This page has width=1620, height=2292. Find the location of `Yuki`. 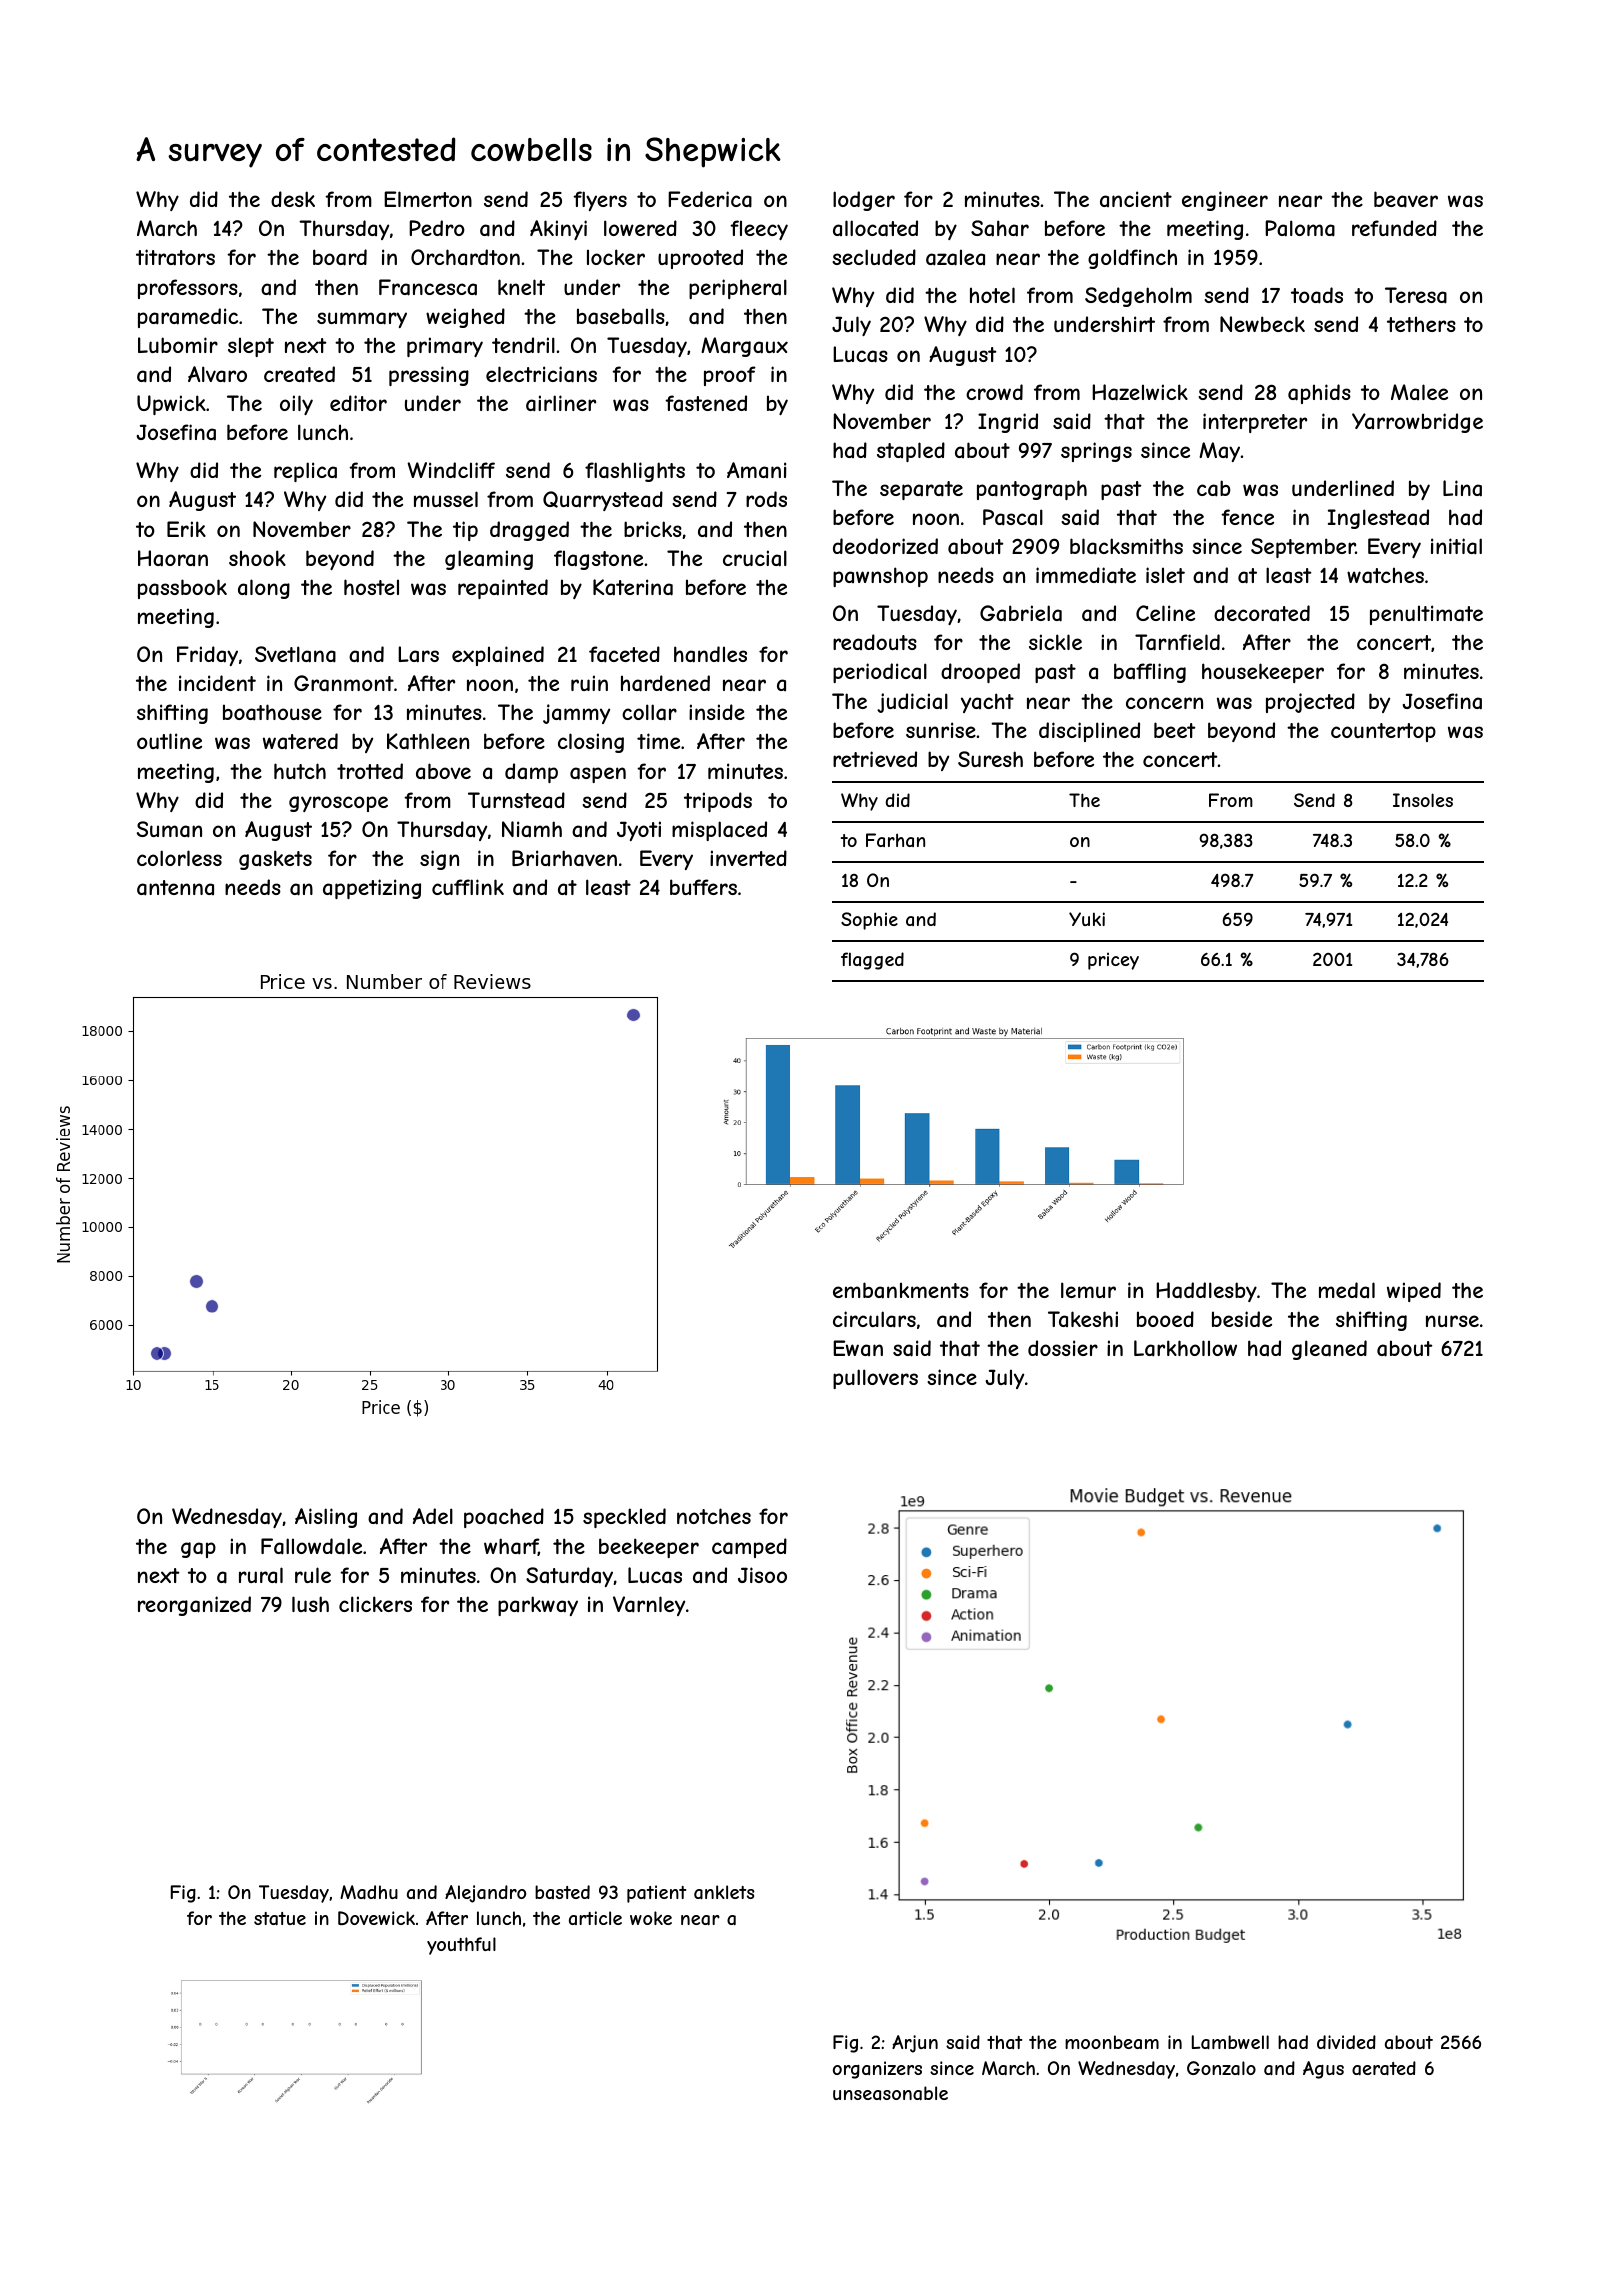

Yuki is located at coordinates (1087, 919).
